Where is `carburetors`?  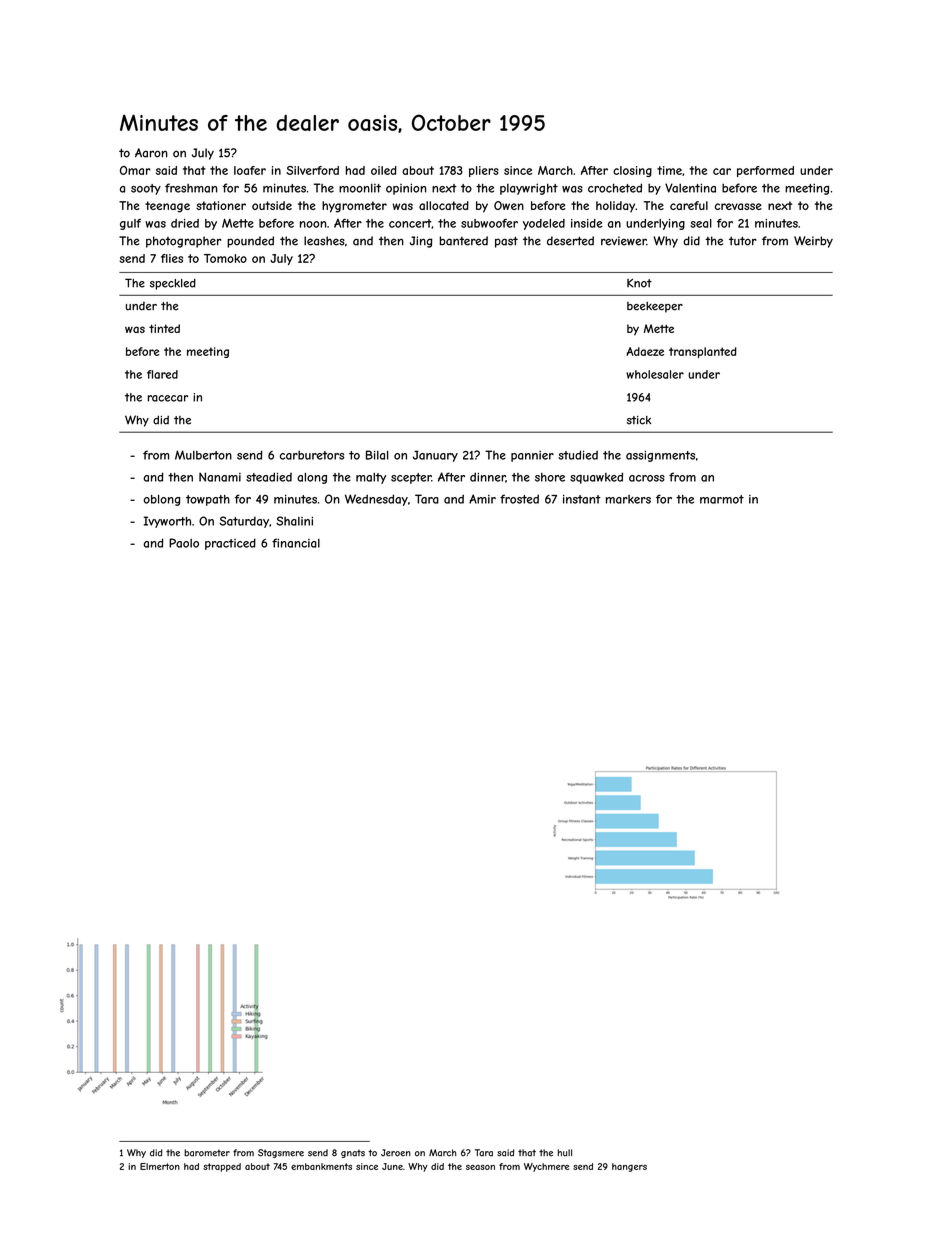 carburetors is located at coordinates (312, 455).
